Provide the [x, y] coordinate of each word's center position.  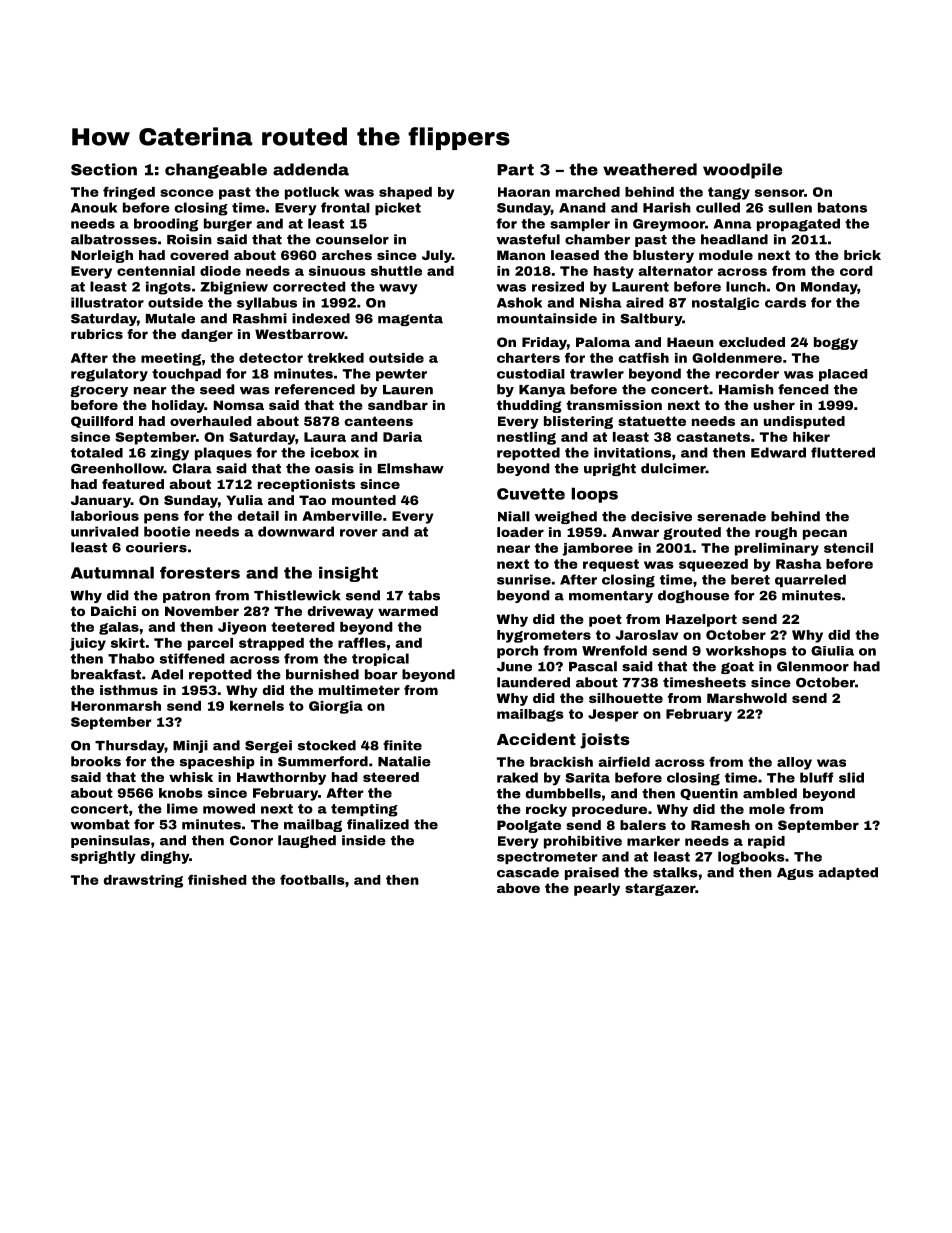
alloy [794, 763]
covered [199, 255]
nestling [526, 438]
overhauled [211, 421]
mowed [229, 808]
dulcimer [673, 468]
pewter [401, 375]
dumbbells [563, 793]
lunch [746, 286]
